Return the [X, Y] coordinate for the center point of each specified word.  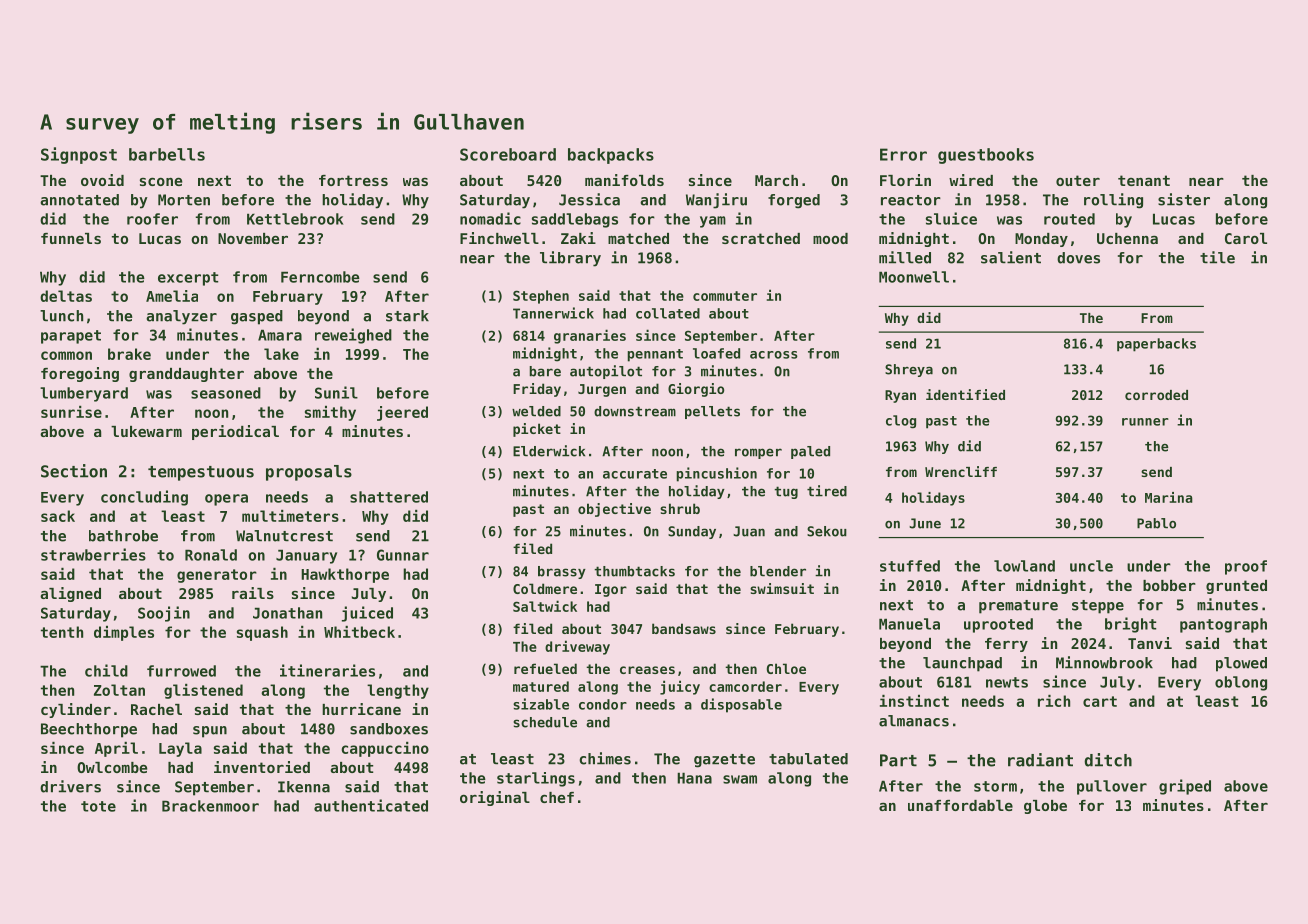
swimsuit [782, 588]
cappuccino [385, 749]
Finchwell [499, 238]
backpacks [611, 156]
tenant [1144, 180]
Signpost [79, 155]
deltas [66, 296]
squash [262, 633]
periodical [235, 432]
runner [1145, 422]
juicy [680, 687]
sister [1184, 199]
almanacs [914, 721]
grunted [1236, 587]
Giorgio [696, 390]
